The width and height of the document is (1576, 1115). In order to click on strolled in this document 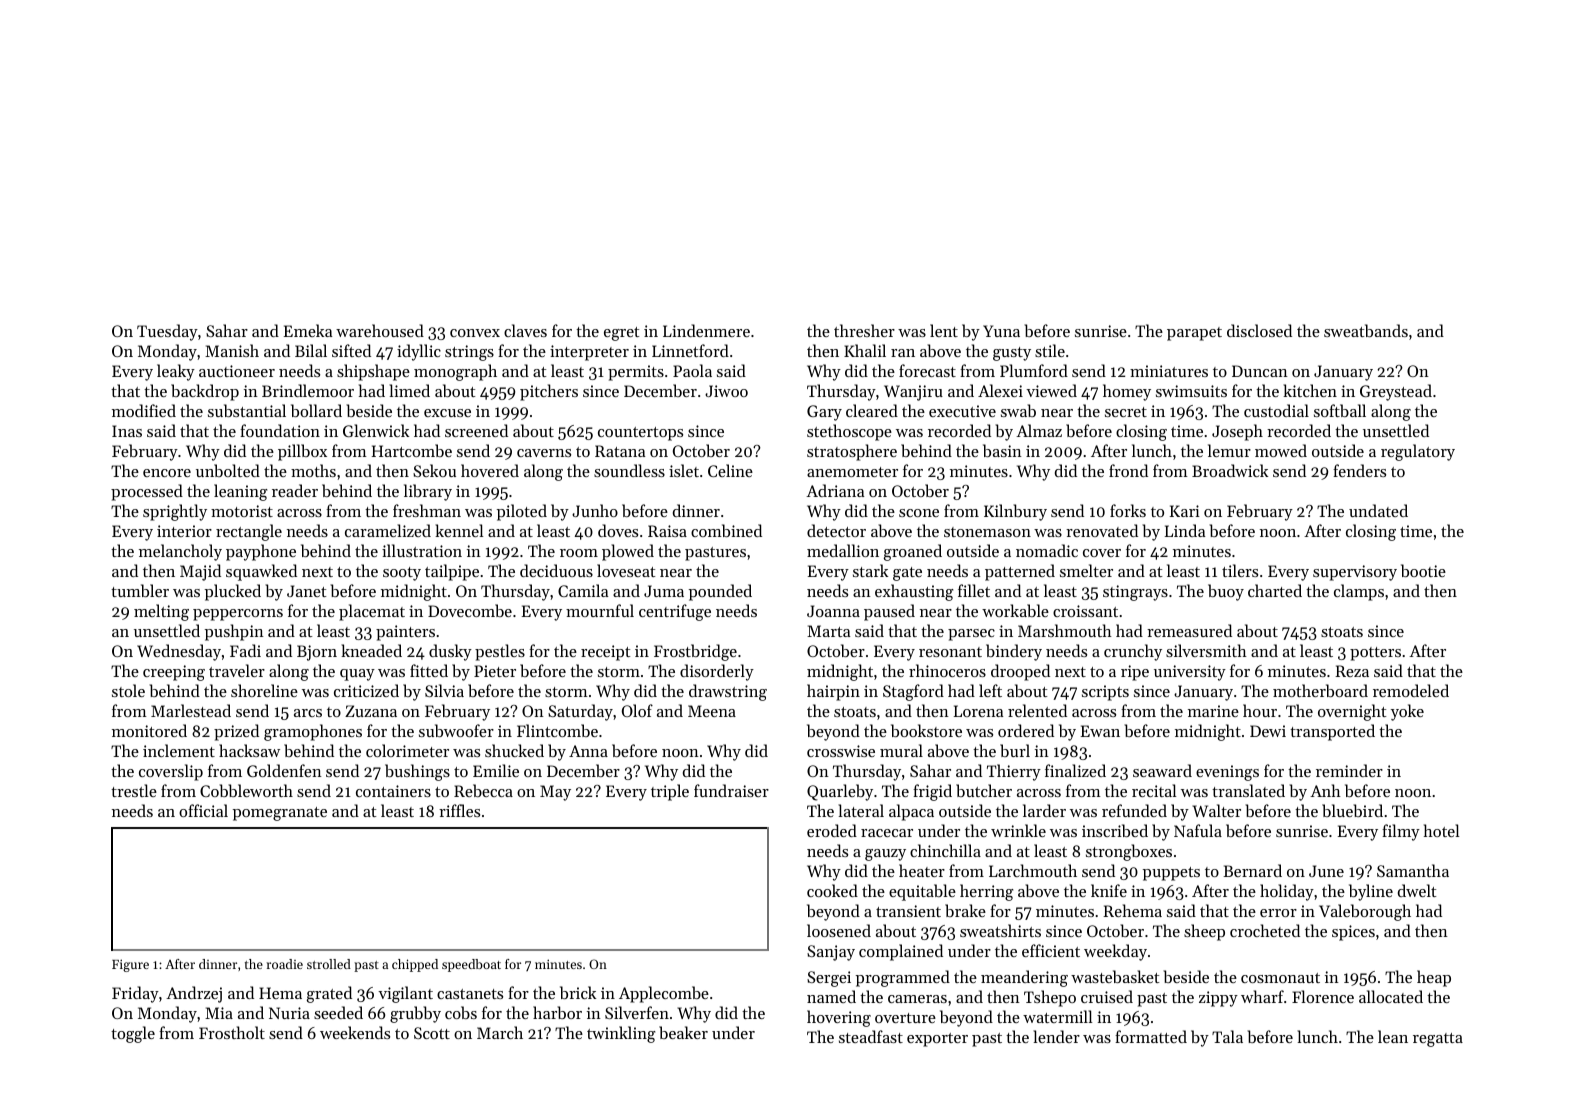, I will do `click(329, 964)`.
